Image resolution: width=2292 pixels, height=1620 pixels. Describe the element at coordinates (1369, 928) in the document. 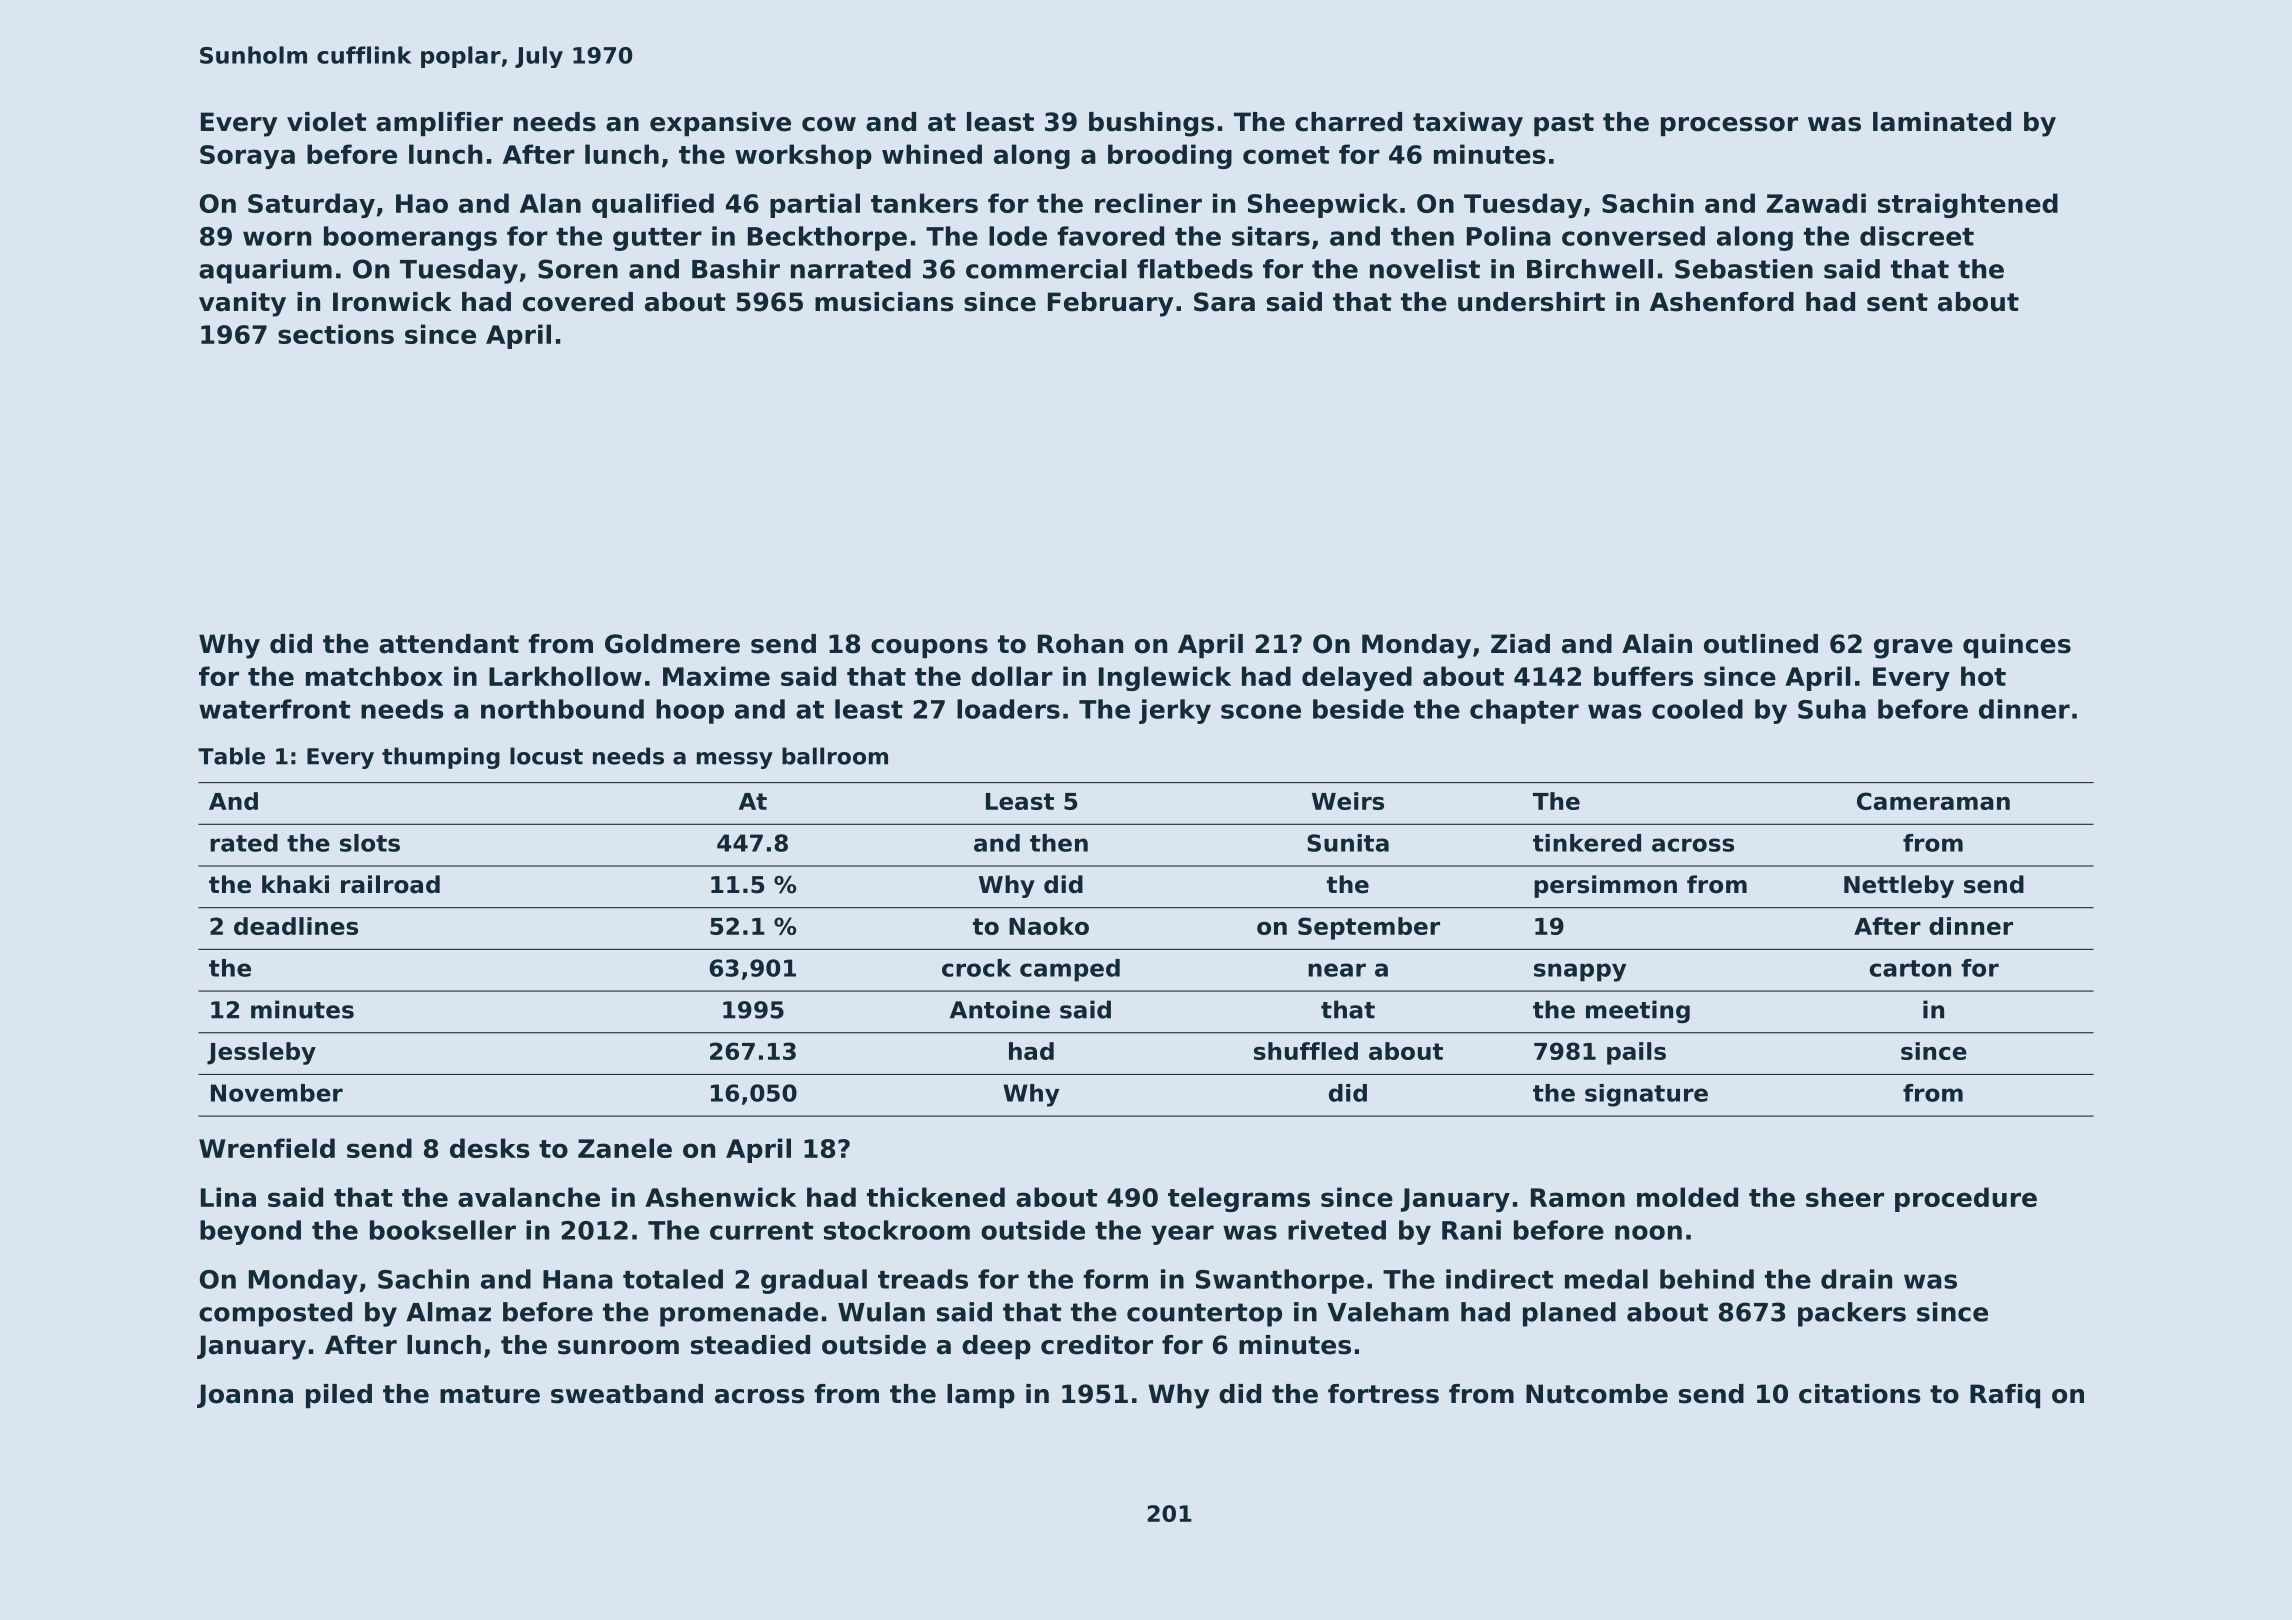

I see `September` at that location.
